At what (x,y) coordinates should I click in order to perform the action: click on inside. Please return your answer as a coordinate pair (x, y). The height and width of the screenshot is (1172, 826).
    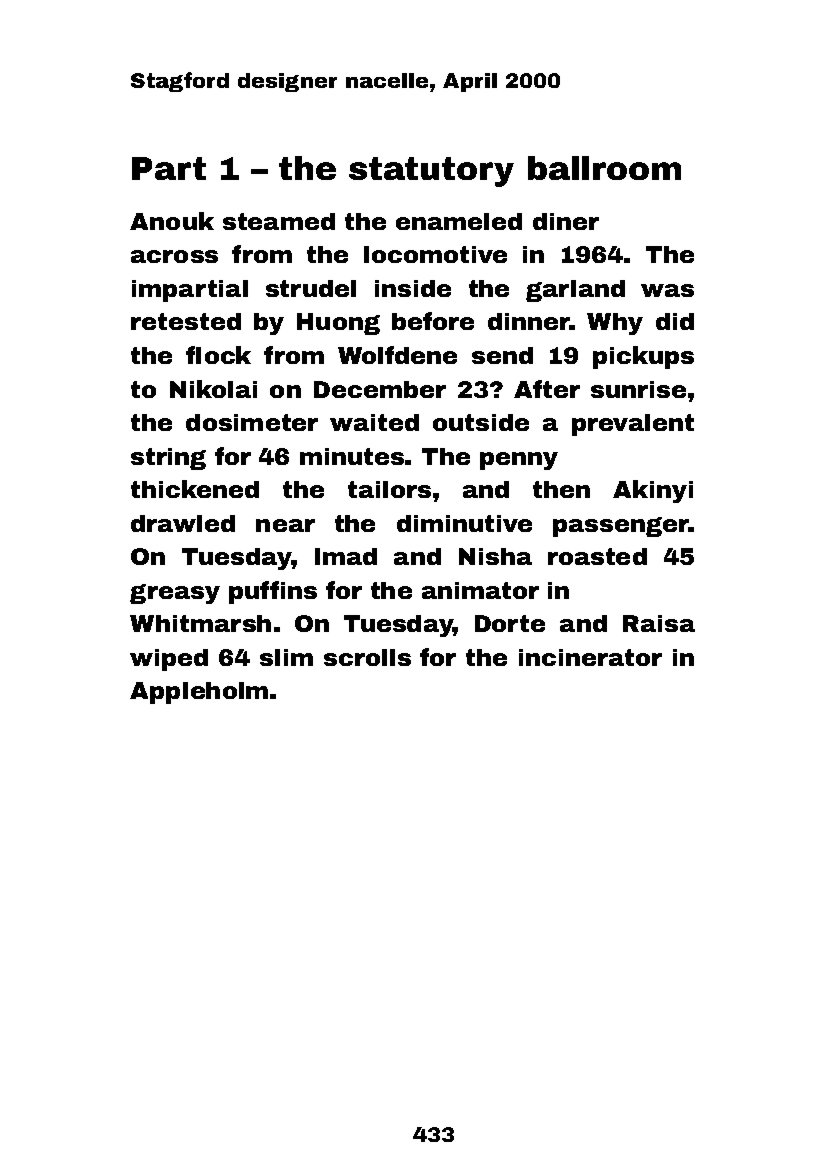
    Looking at the image, I should click on (413, 288).
